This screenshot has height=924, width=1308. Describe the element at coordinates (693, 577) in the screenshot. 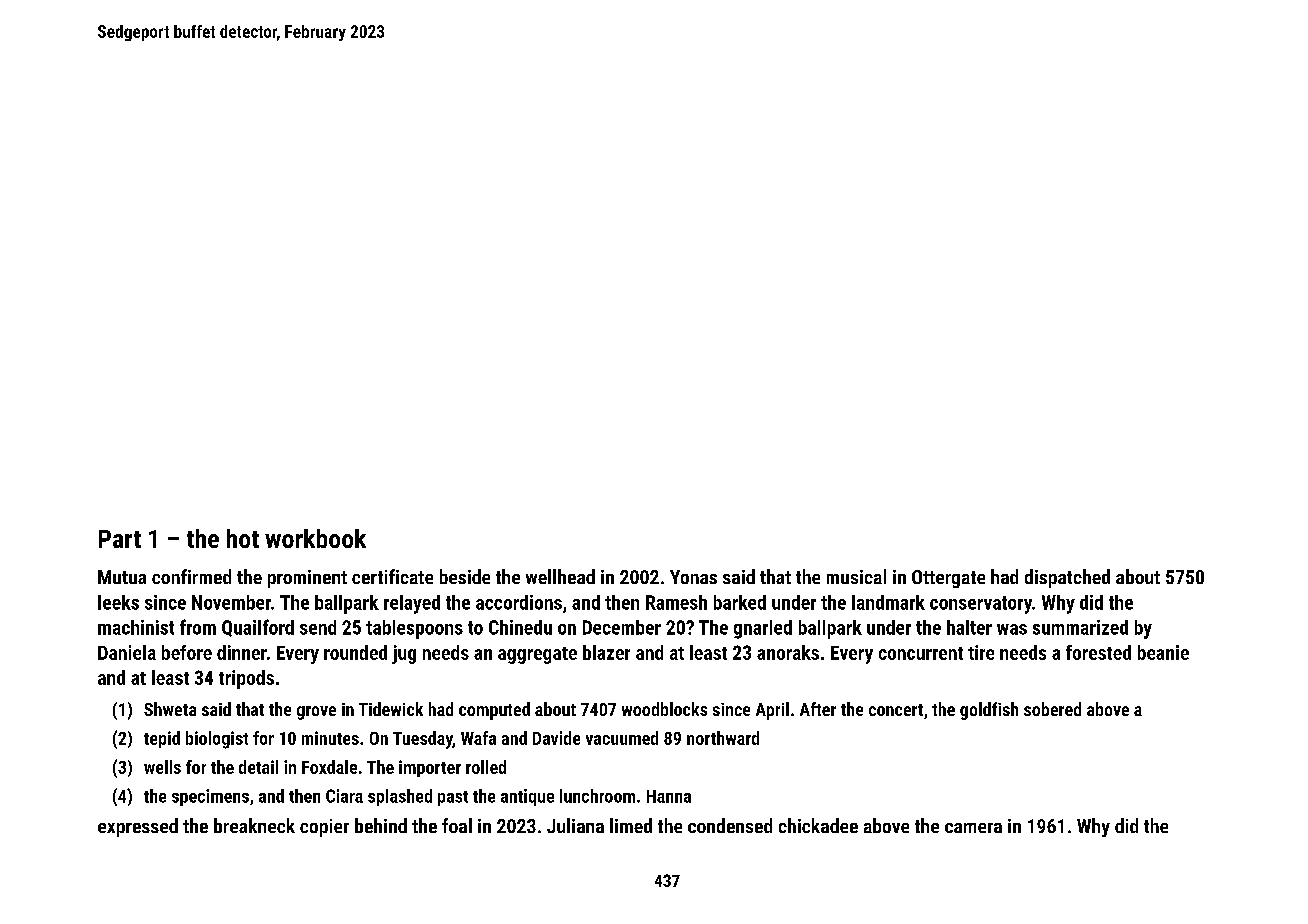

I see `Yonas` at that location.
